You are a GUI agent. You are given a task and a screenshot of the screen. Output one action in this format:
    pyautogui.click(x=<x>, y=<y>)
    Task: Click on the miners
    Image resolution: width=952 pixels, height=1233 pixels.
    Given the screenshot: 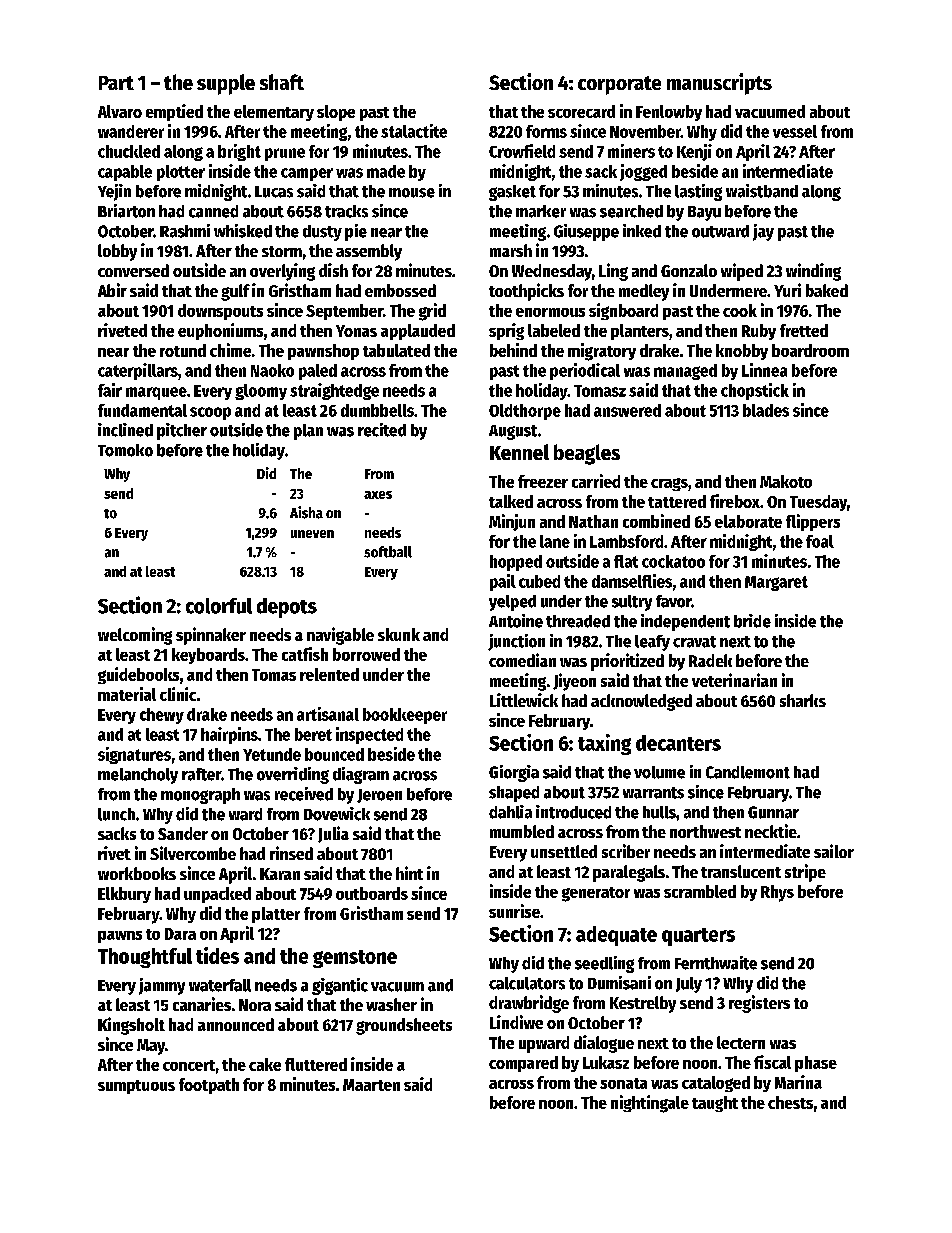 What is the action you would take?
    pyautogui.click(x=631, y=151)
